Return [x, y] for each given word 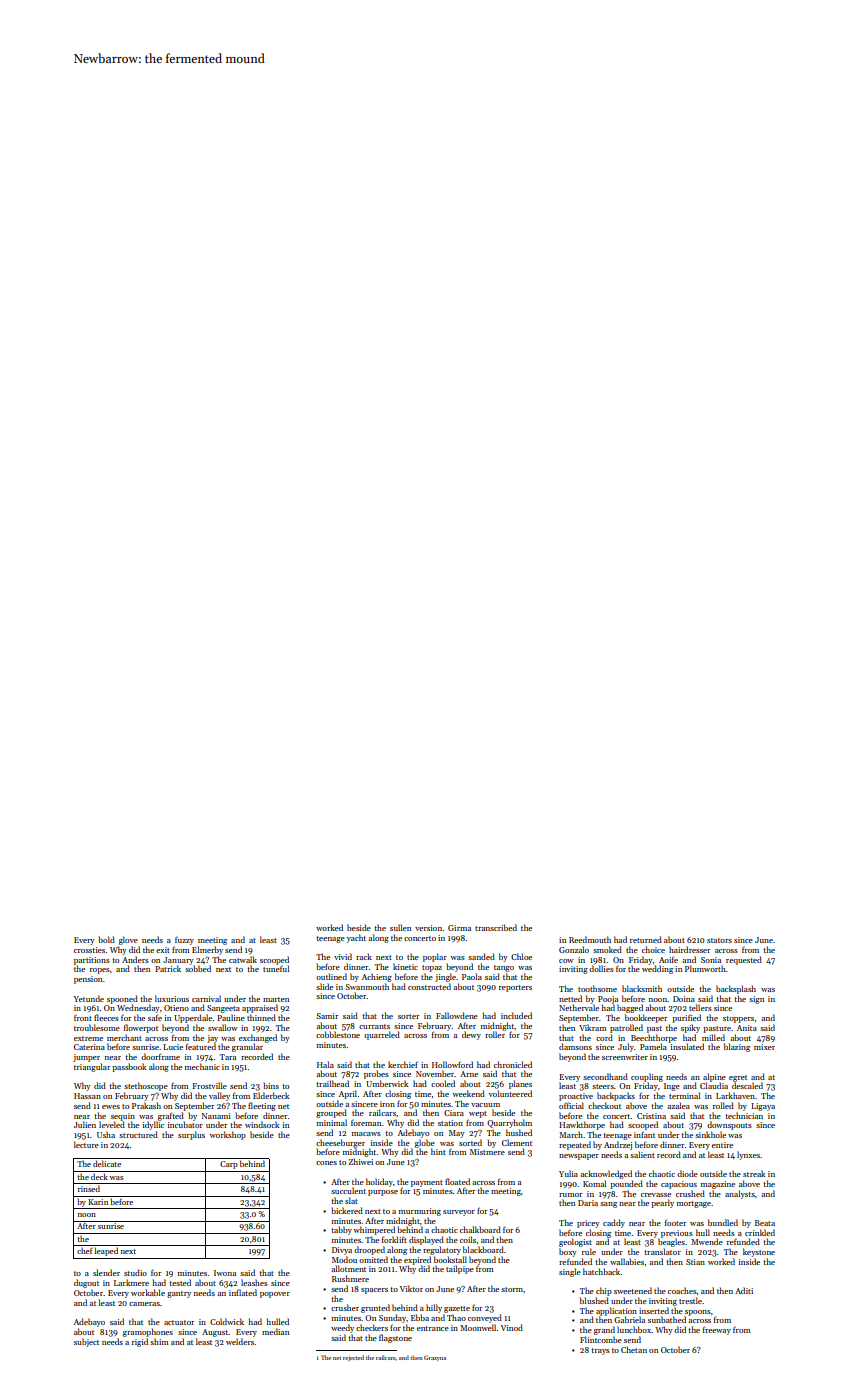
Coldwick [227, 1321]
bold [106, 939]
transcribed [496, 927]
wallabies [627, 1261]
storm [512, 1289]
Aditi [744, 1290]
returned [646, 939]
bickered [347, 1210]
